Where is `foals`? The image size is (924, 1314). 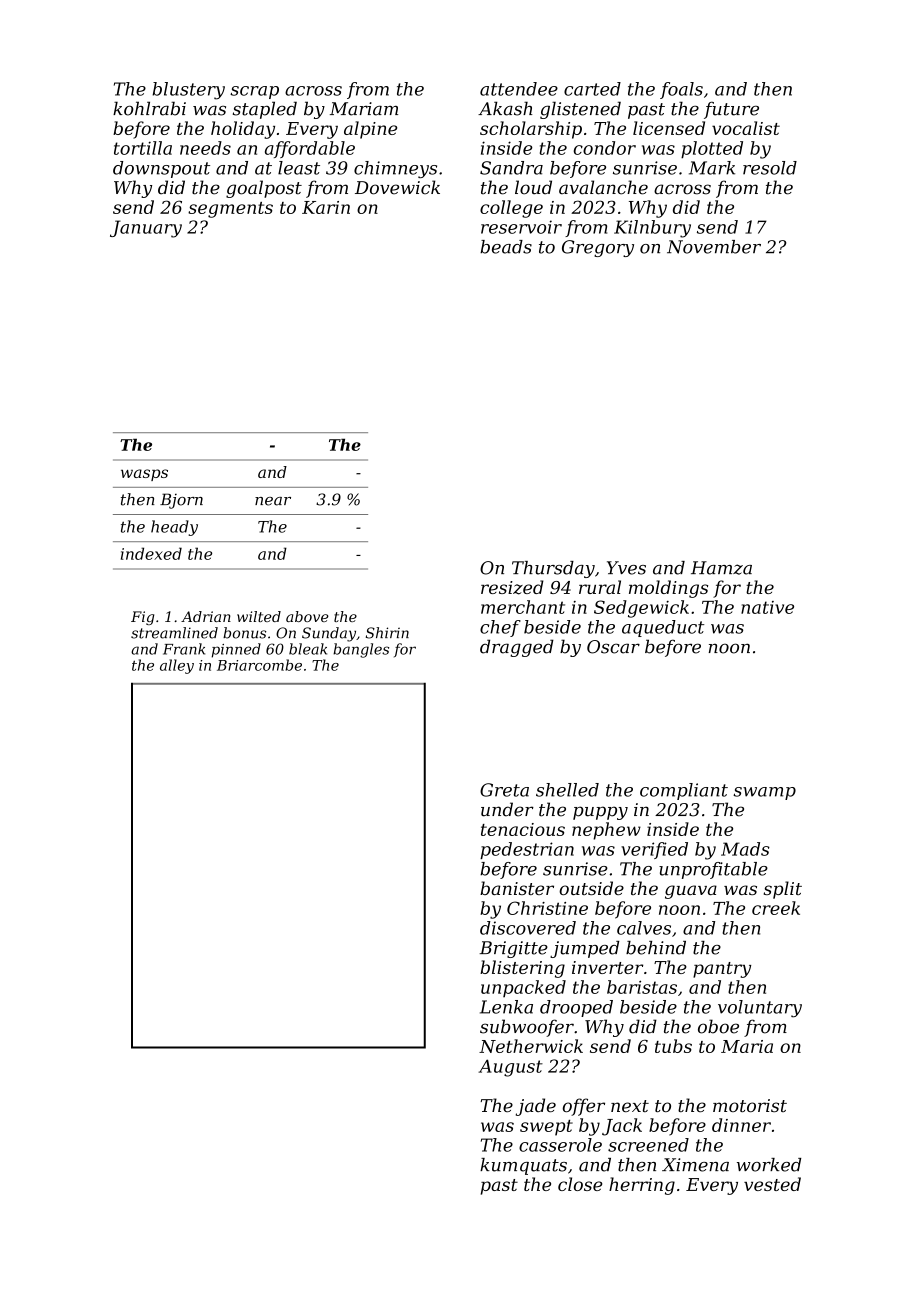 foals is located at coordinates (681, 90).
